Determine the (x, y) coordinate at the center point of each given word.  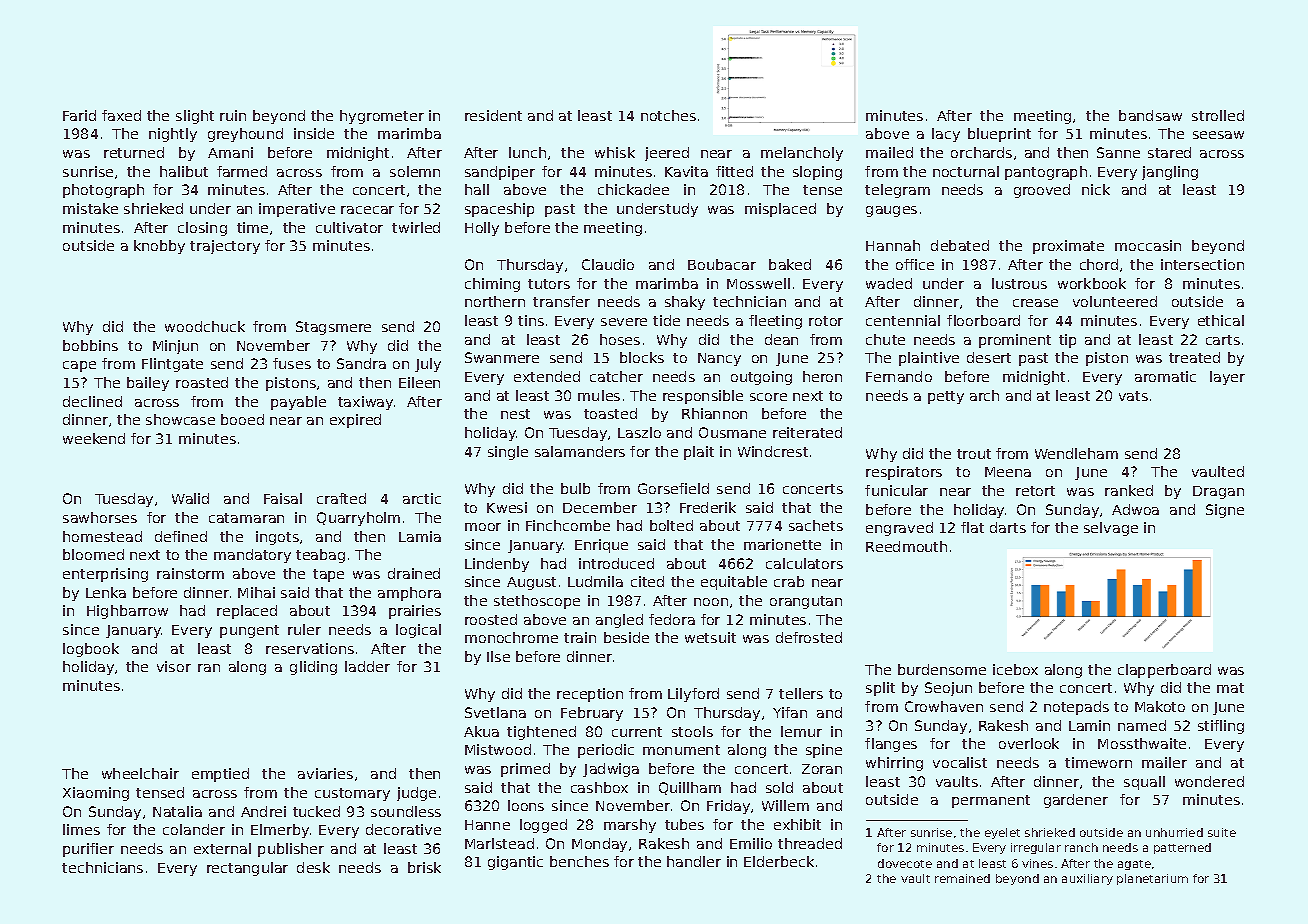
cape (79, 366)
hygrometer (382, 117)
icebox (1015, 669)
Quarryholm (358, 519)
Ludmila (595, 581)
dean (781, 339)
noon (711, 602)
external (222, 848)
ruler (304, 629)
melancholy (802, 154)
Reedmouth (906, 546)
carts (1223, 340)
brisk (424, 867)
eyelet (1002, 833)
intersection (1202, 264)
